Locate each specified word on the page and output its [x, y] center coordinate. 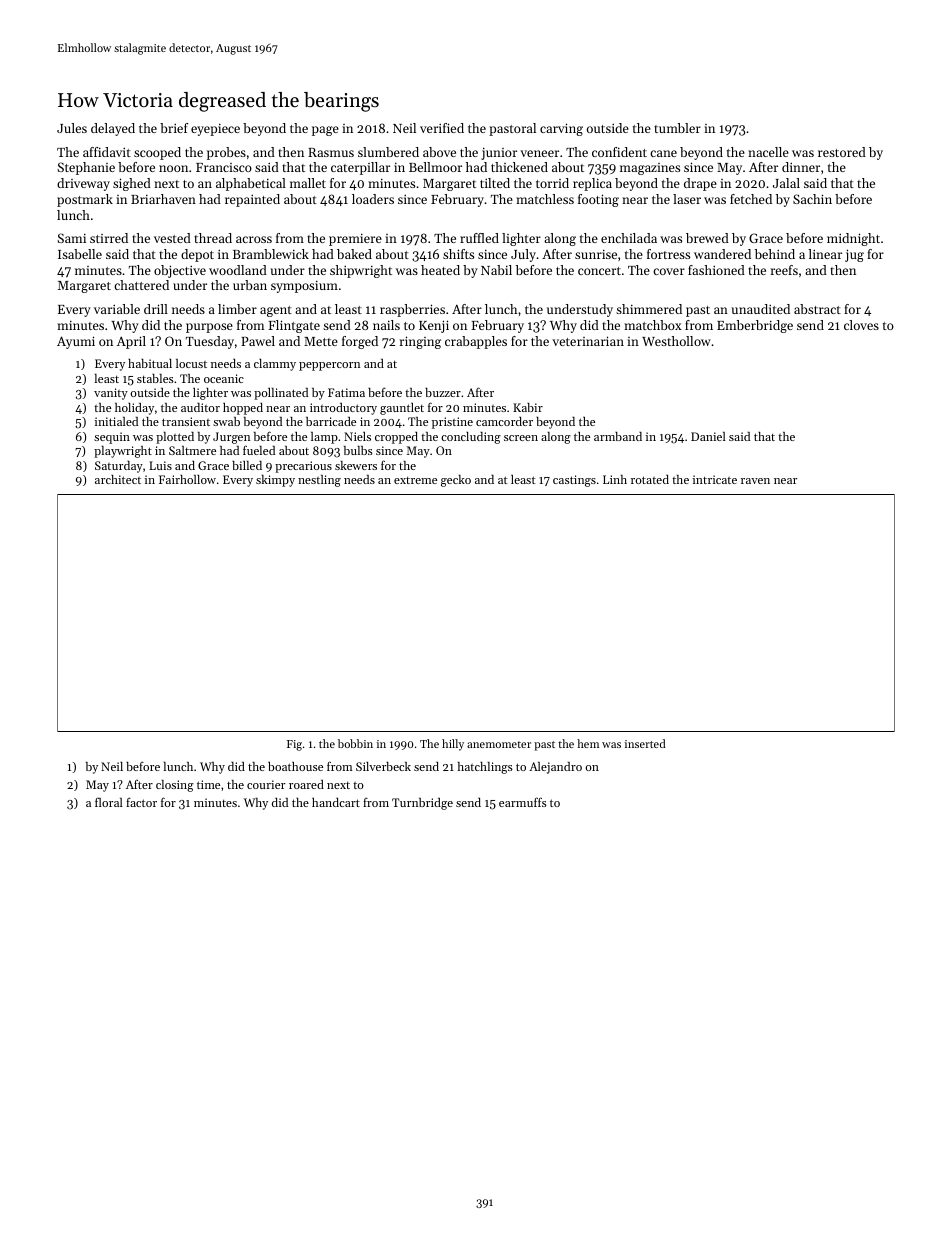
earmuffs [523, 802]
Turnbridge [422, 804]
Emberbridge [755, 326]
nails [386, 325]
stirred [109, 238]
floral [109, 802]
